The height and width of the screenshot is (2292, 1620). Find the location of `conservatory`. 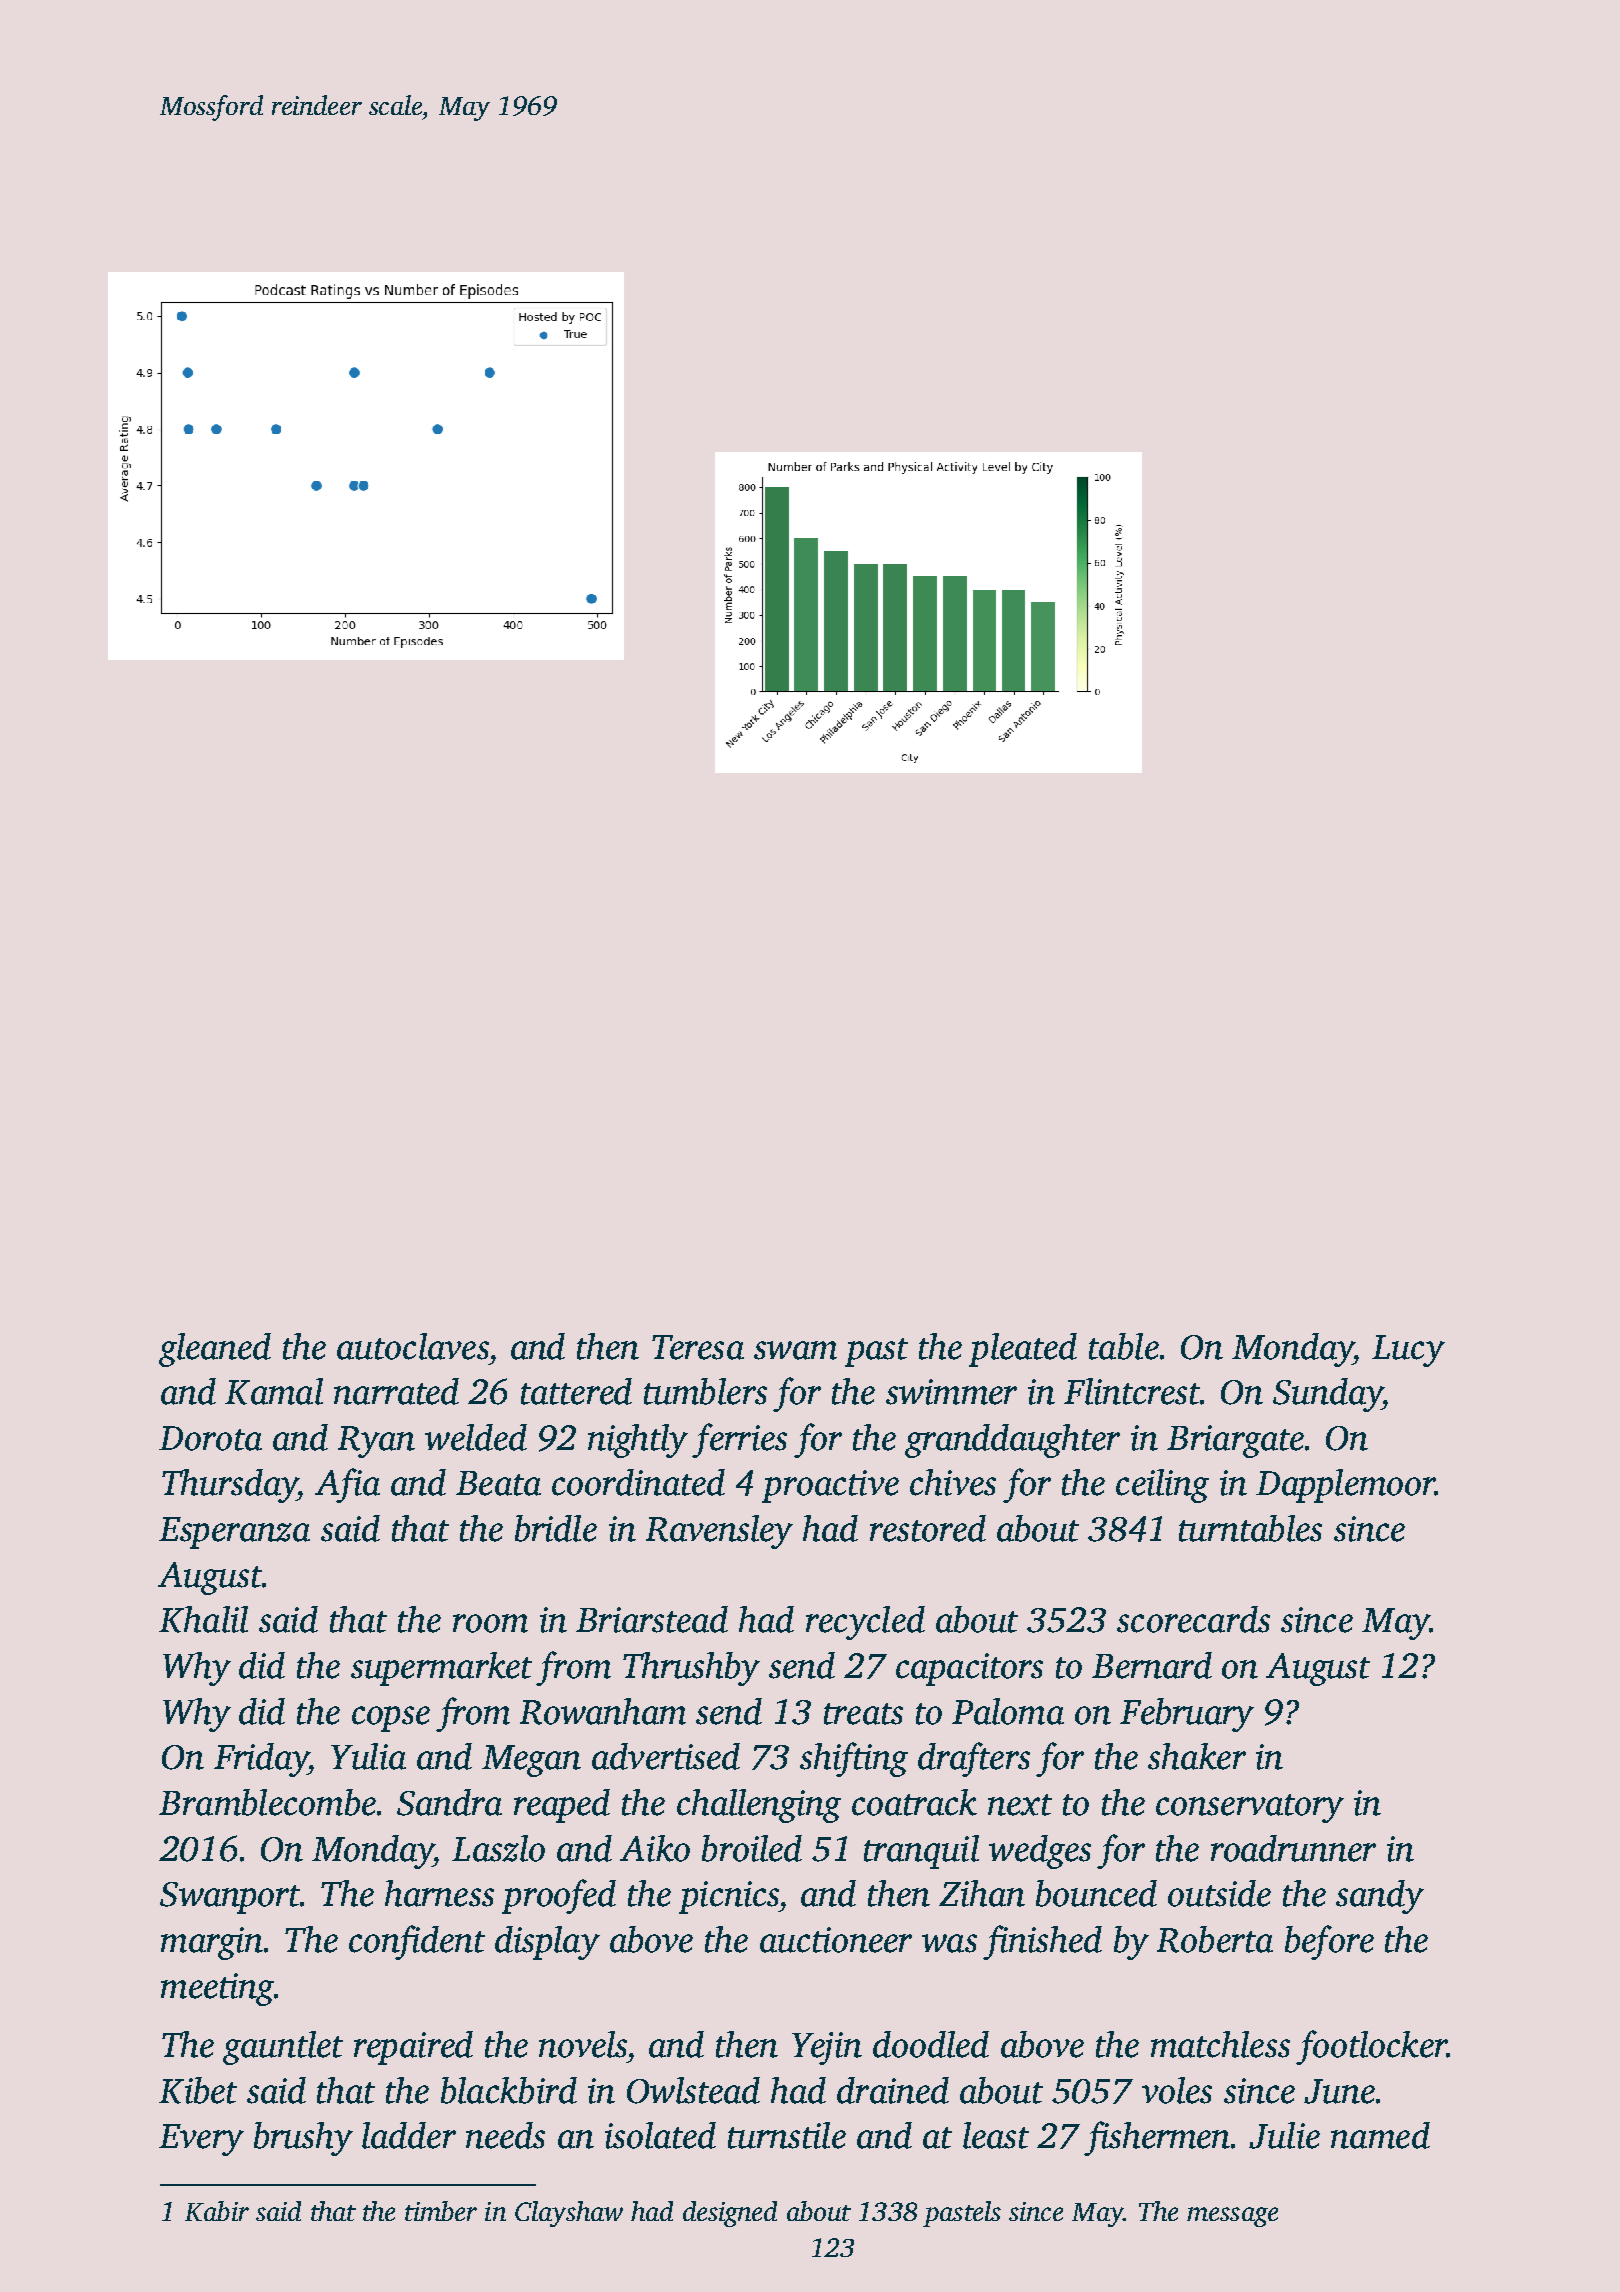

conservatory is located at coordinates (1250, 1808).
